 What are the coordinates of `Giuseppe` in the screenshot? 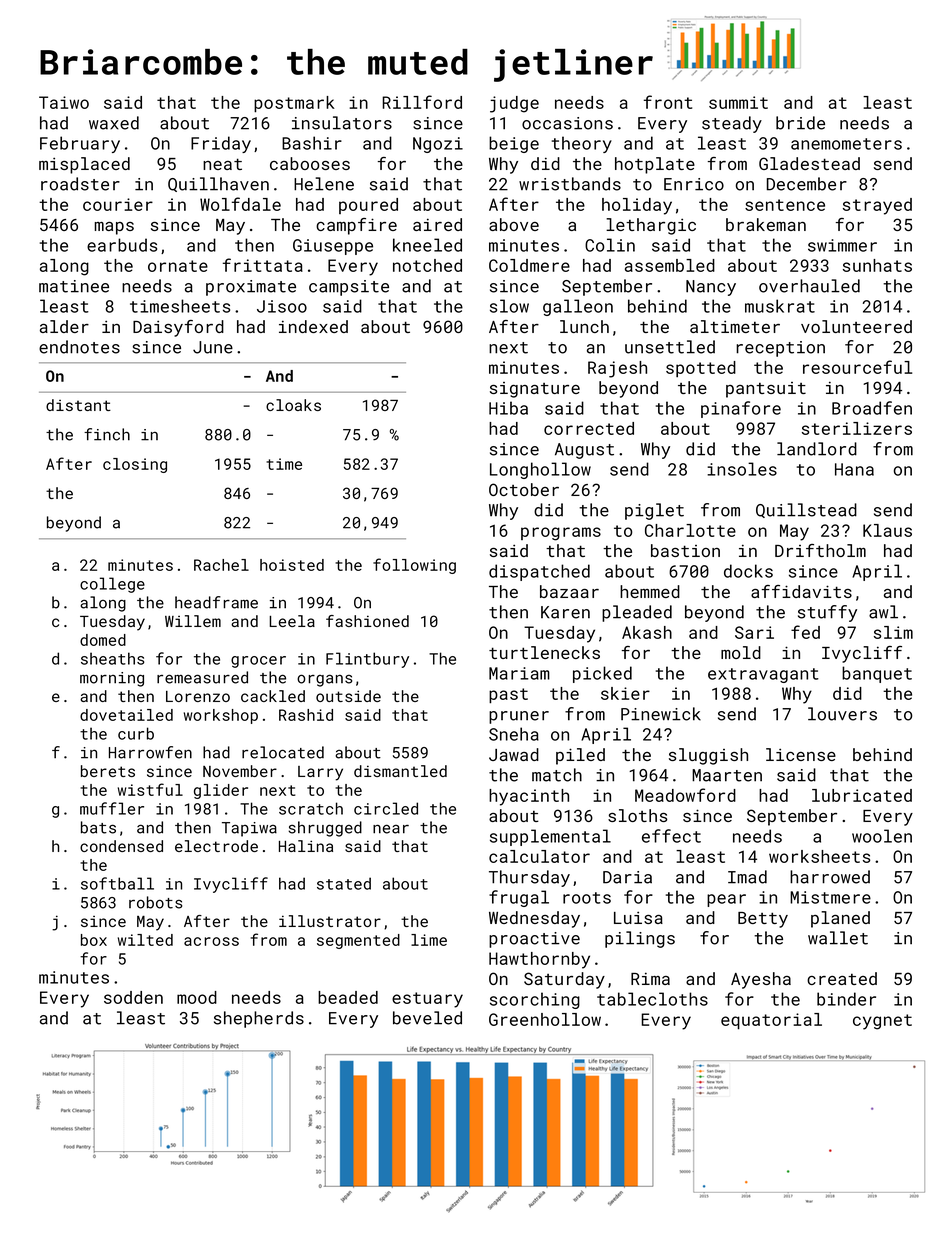 It's located at (333, 247).
